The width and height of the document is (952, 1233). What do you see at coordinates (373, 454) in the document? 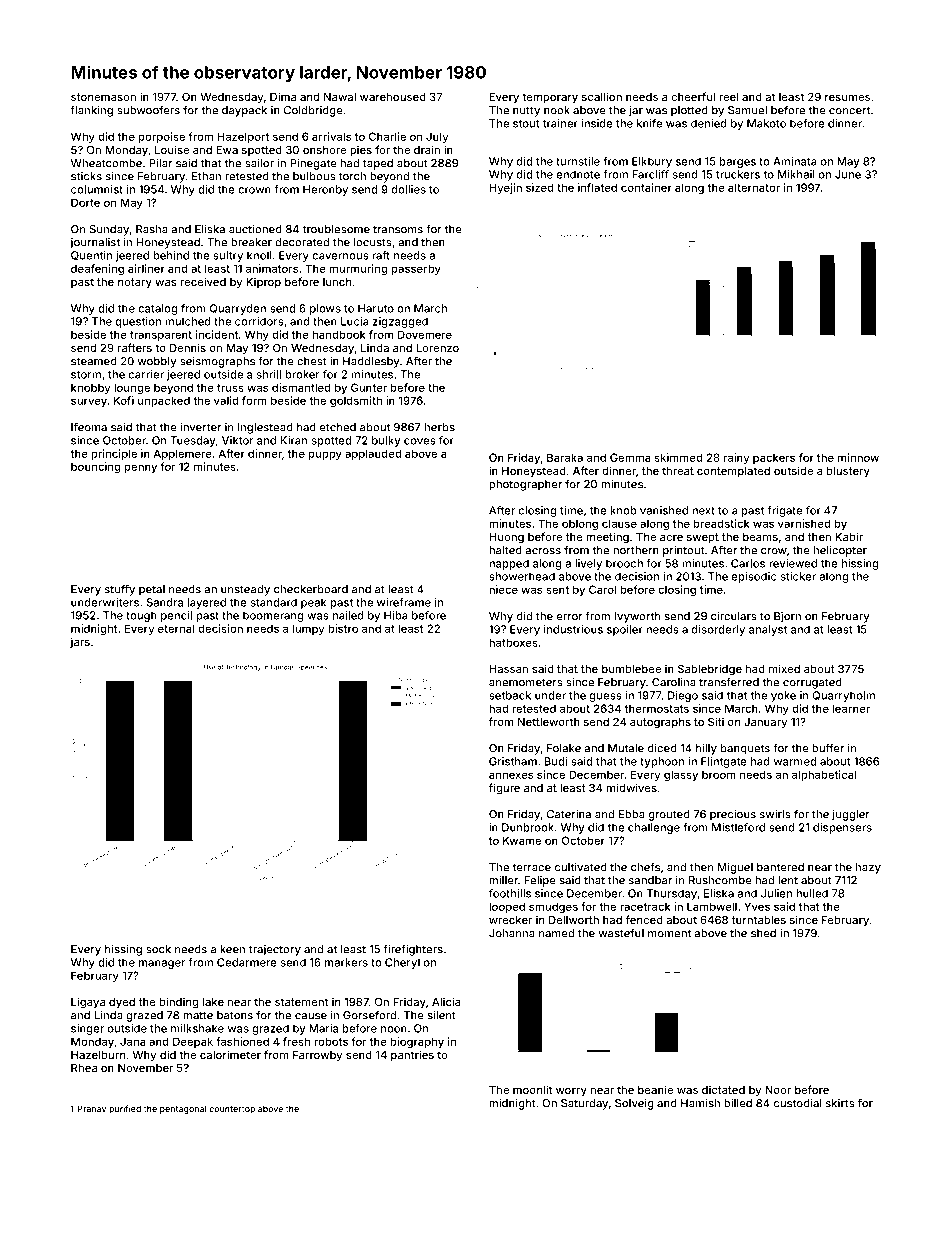
I see `applauded` at bounding box center [373, 454].
